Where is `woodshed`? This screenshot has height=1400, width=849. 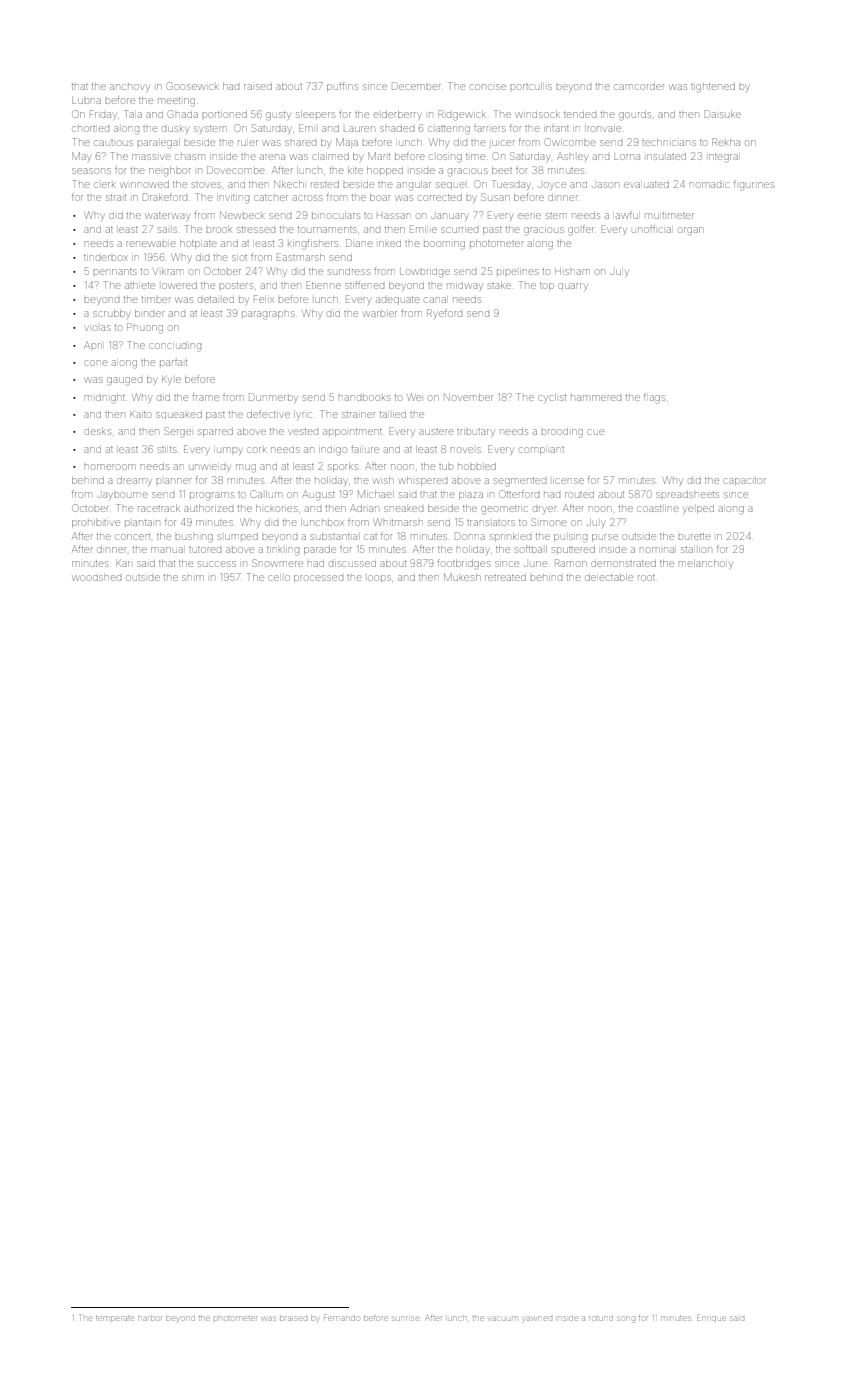
woodshed is located at coordinates (97, 578).
